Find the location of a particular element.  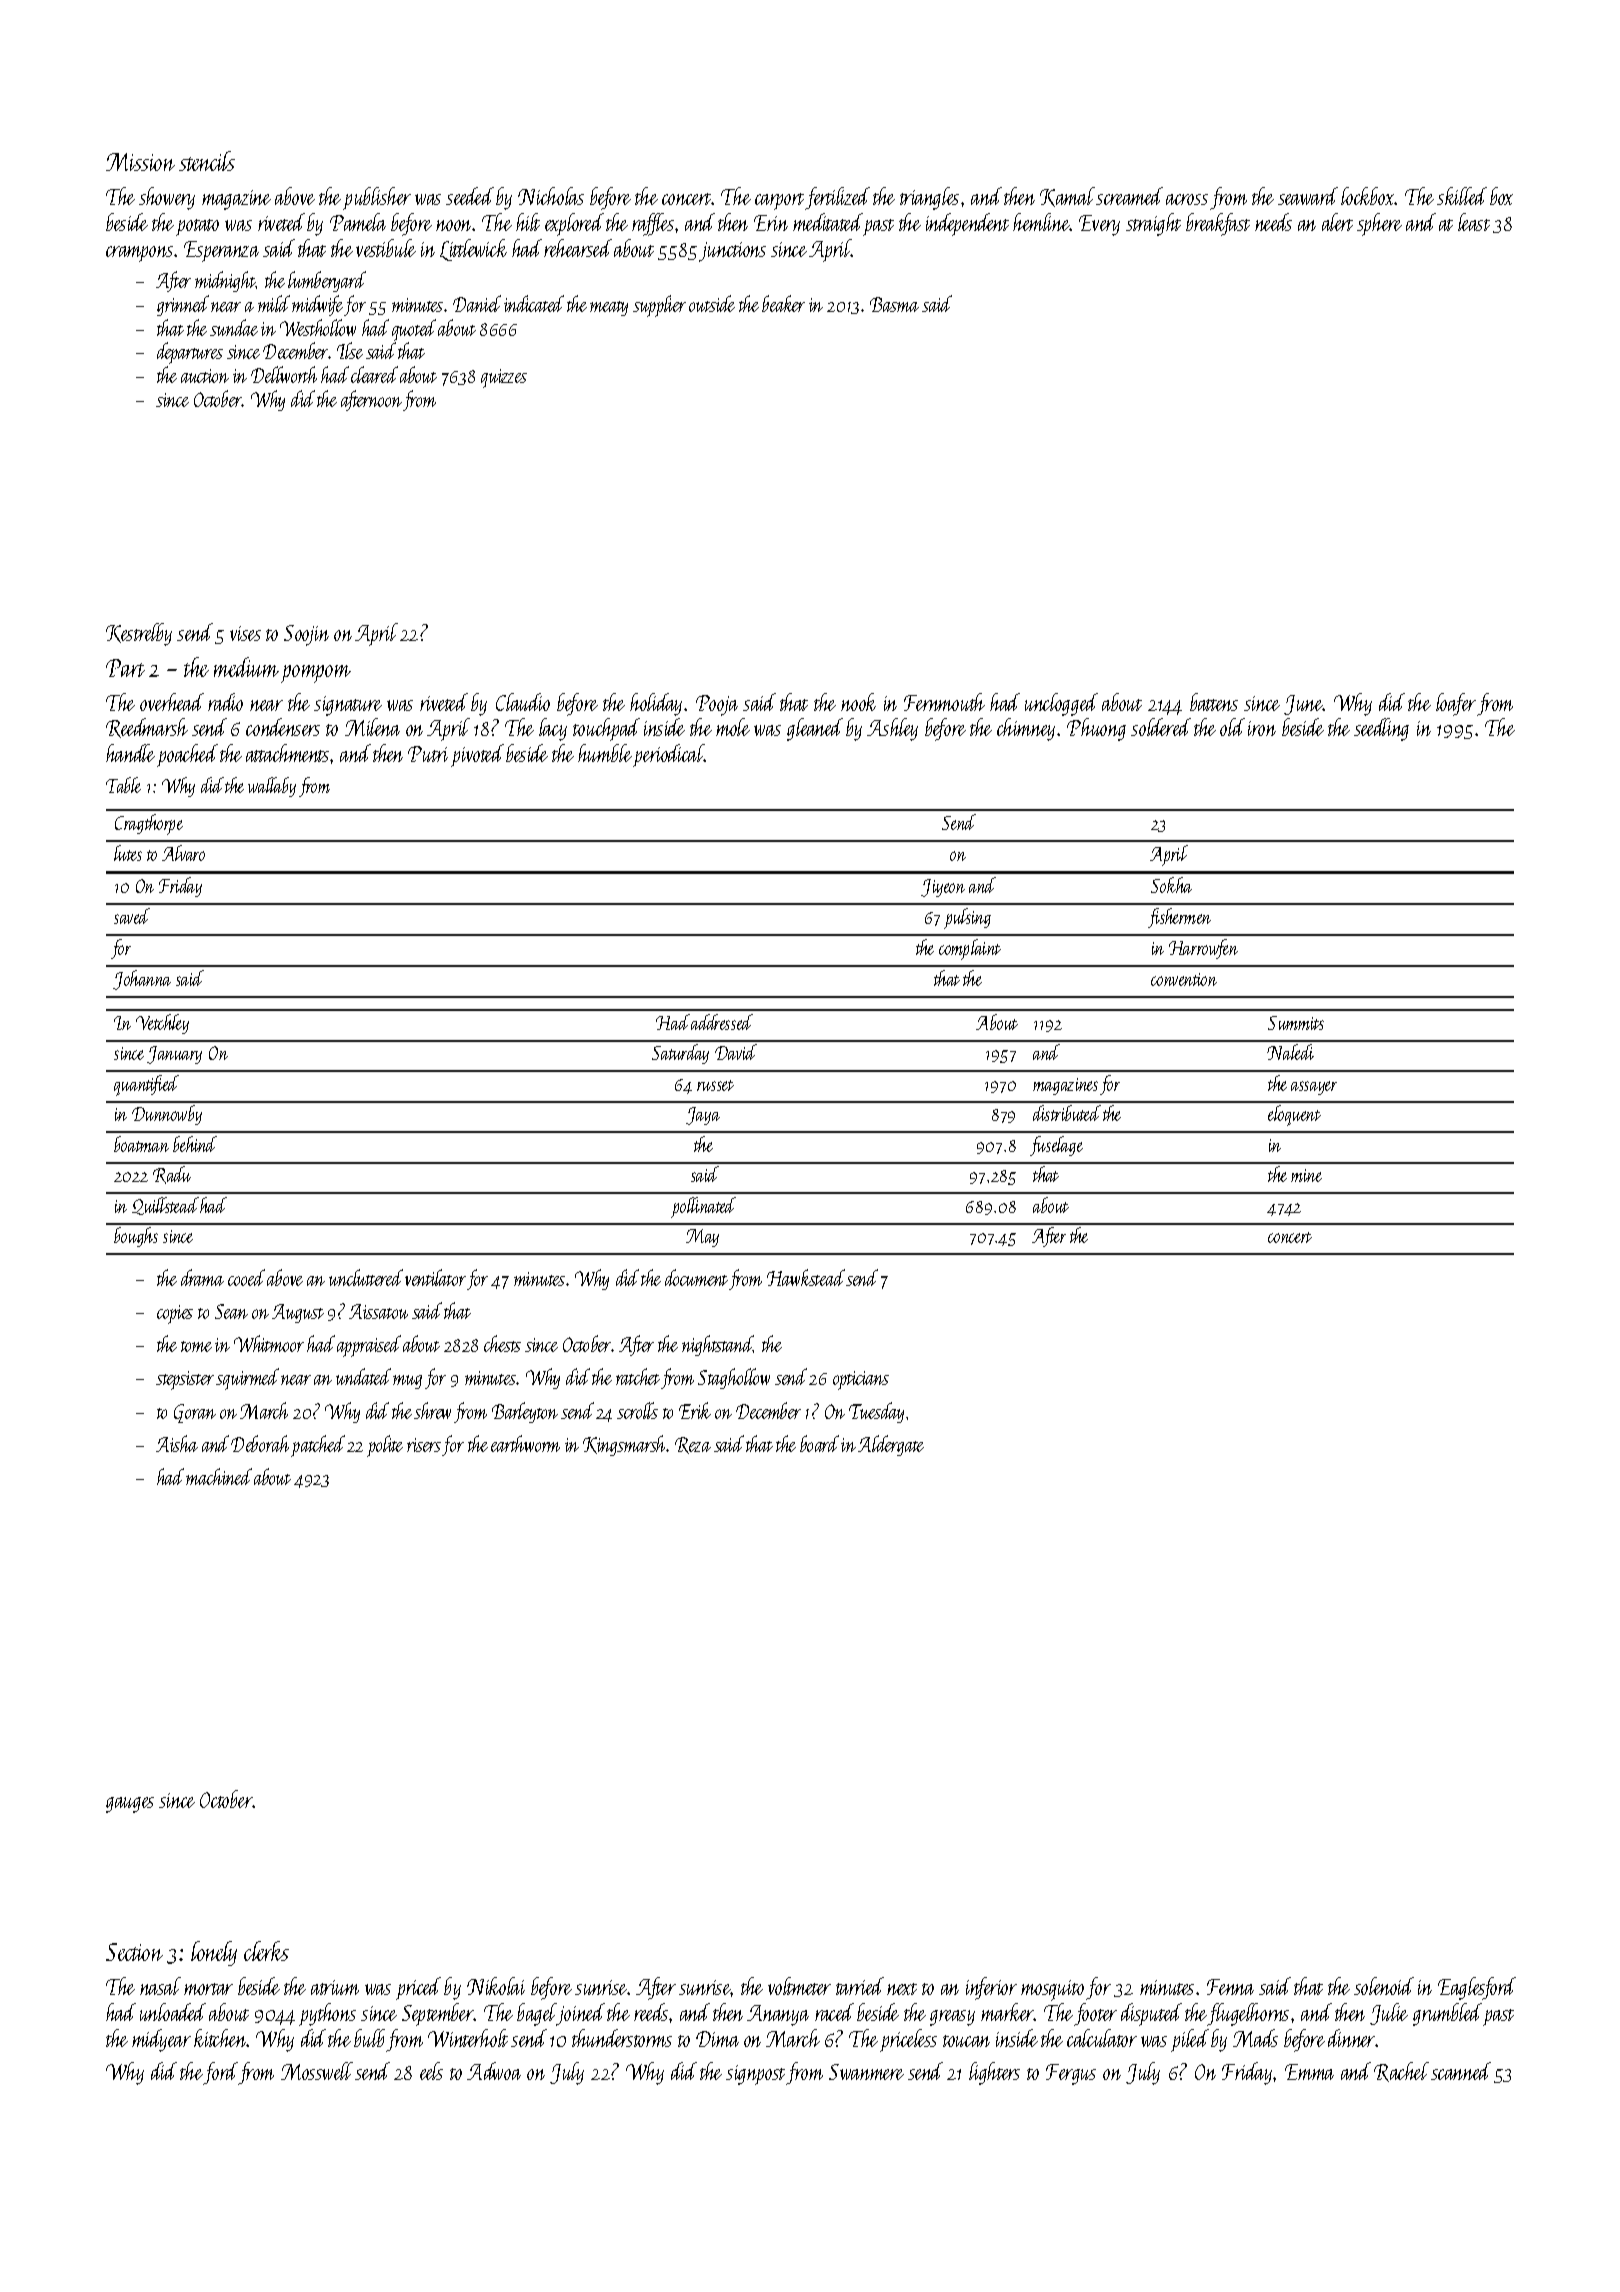

beaker is located at coordinates (783, 303).
